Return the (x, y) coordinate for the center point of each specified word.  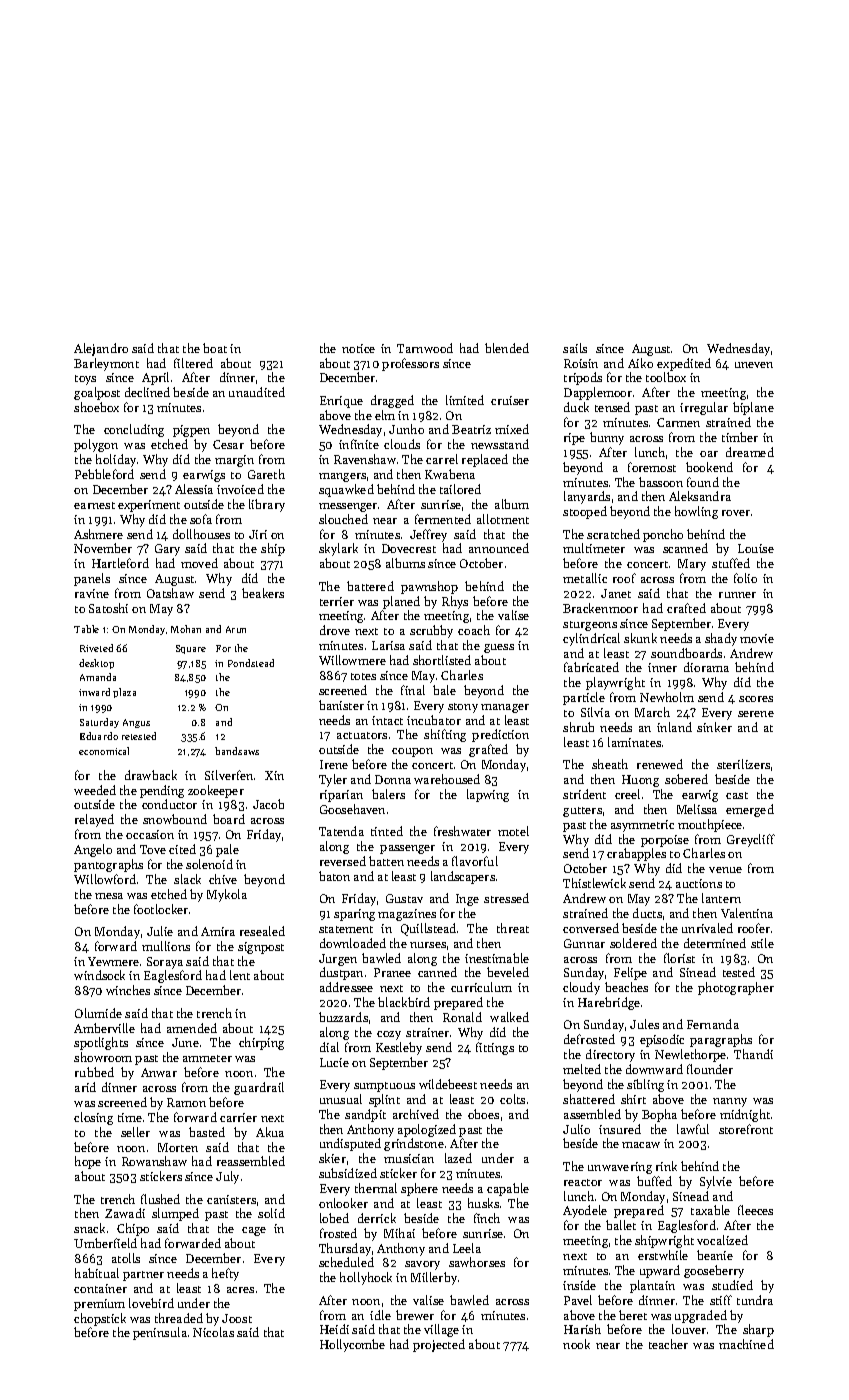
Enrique (341, 402)
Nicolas (213, 1332)
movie (757, 638)
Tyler (333, 780)
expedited (684, 364)
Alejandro (101, 349)
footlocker (161, 909)
